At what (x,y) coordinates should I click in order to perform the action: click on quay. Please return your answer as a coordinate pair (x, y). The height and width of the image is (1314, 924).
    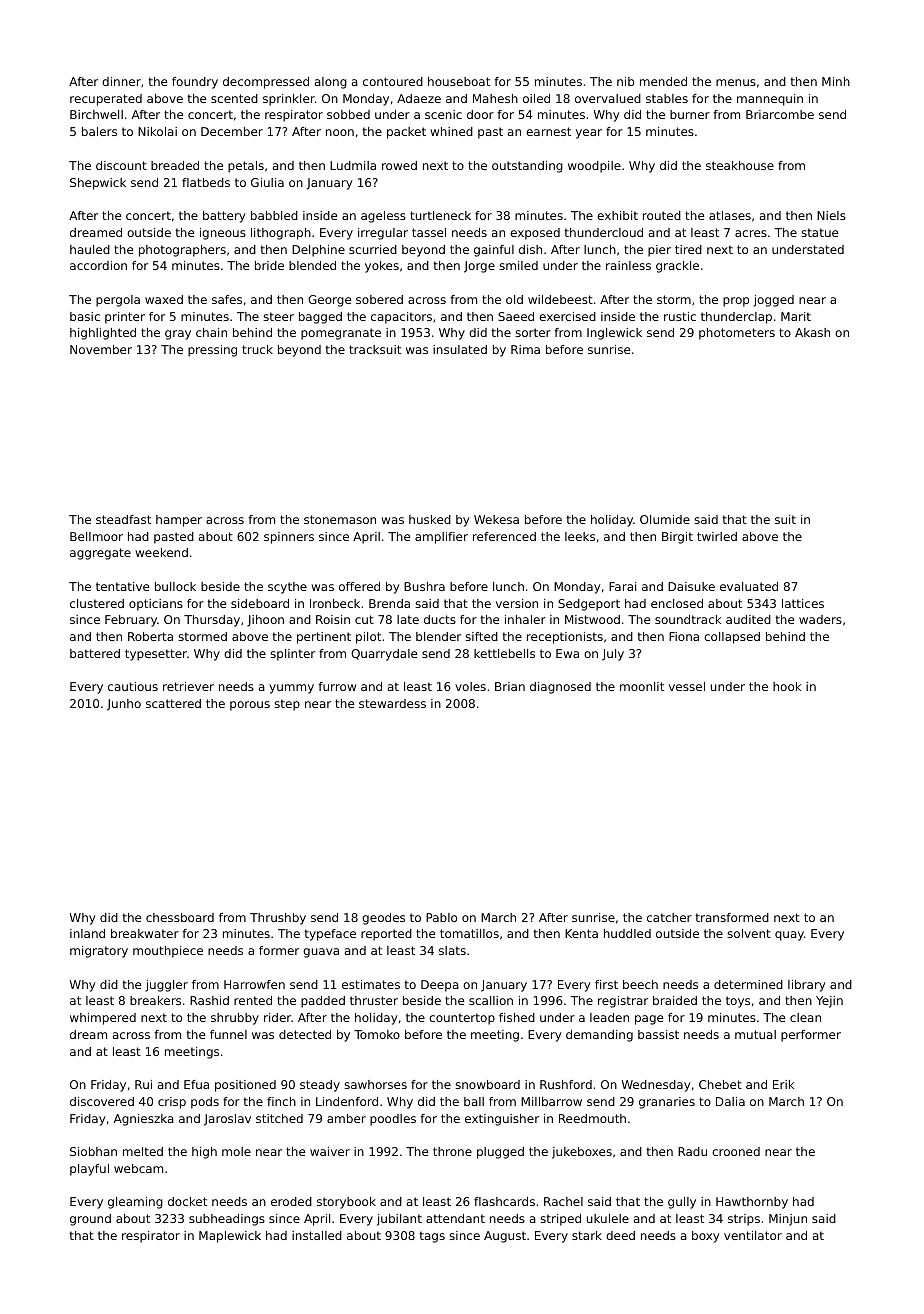
    Looking at the image, I should click on (789, 936).
